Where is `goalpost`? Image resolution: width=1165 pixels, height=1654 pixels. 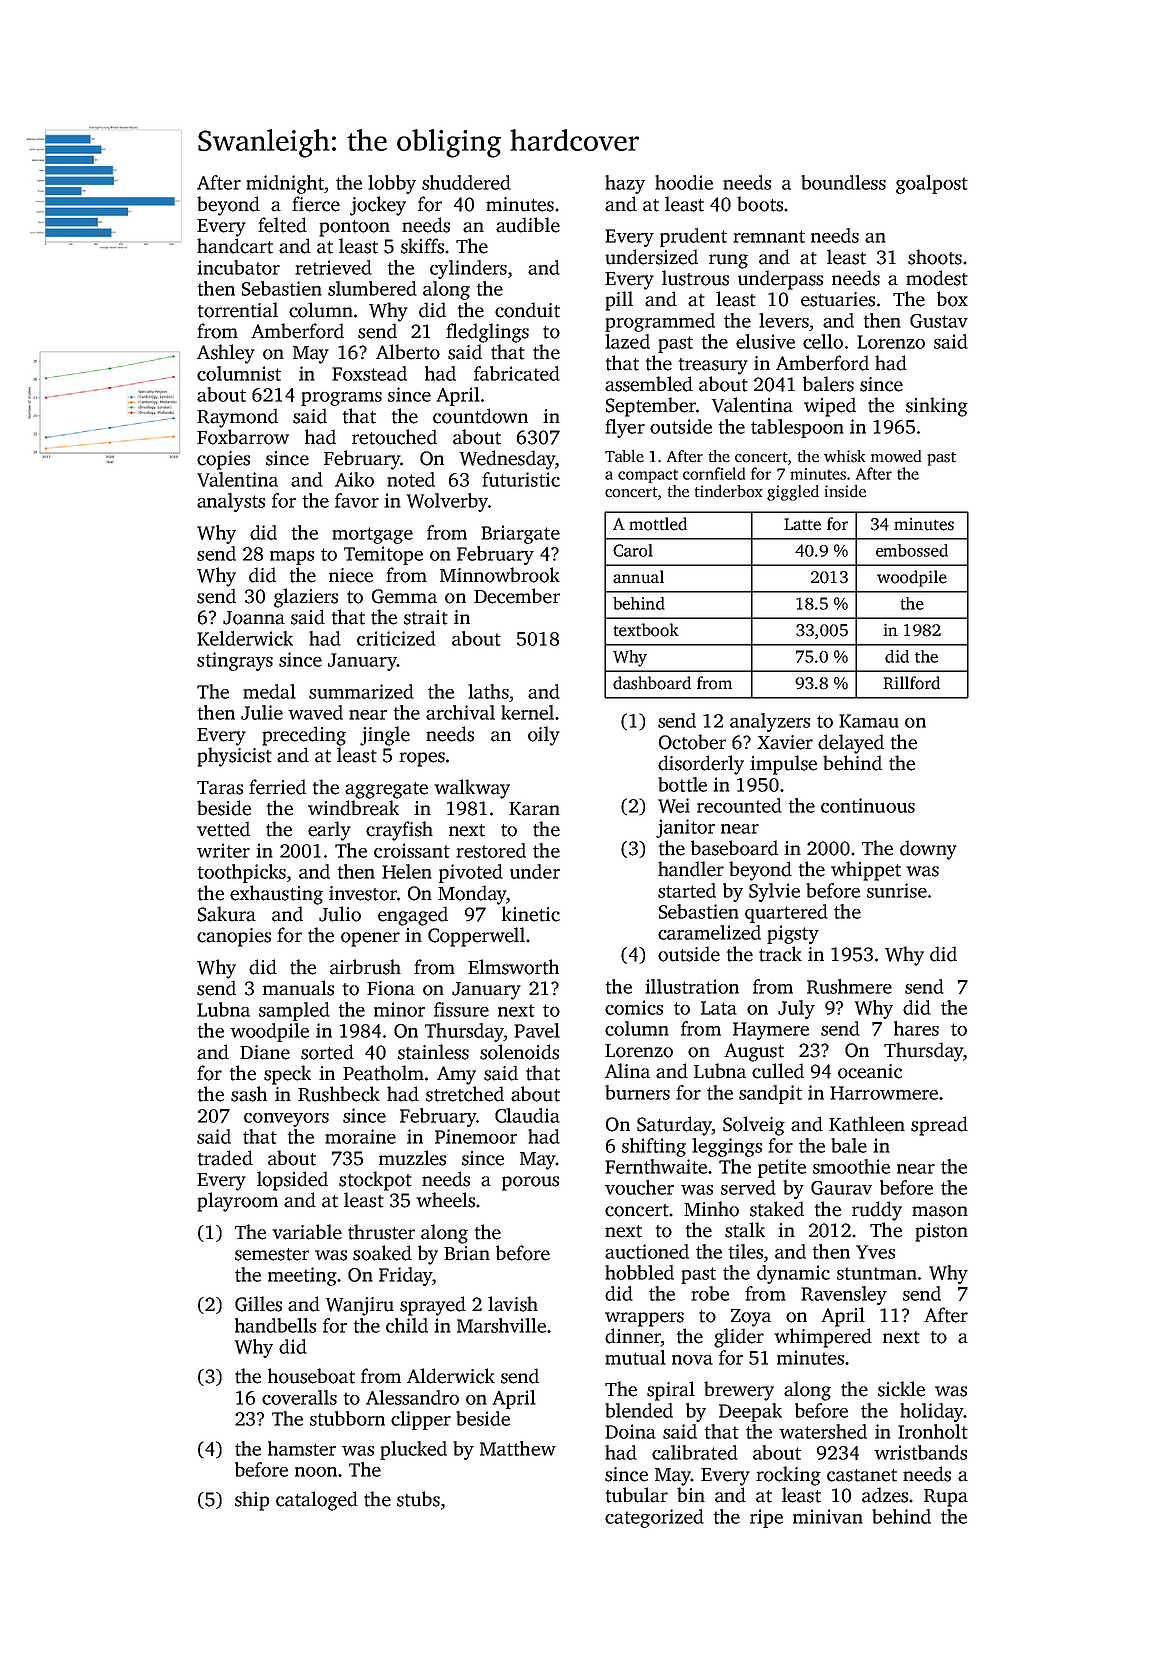 goalpost is located at coordinates (932, 184).
